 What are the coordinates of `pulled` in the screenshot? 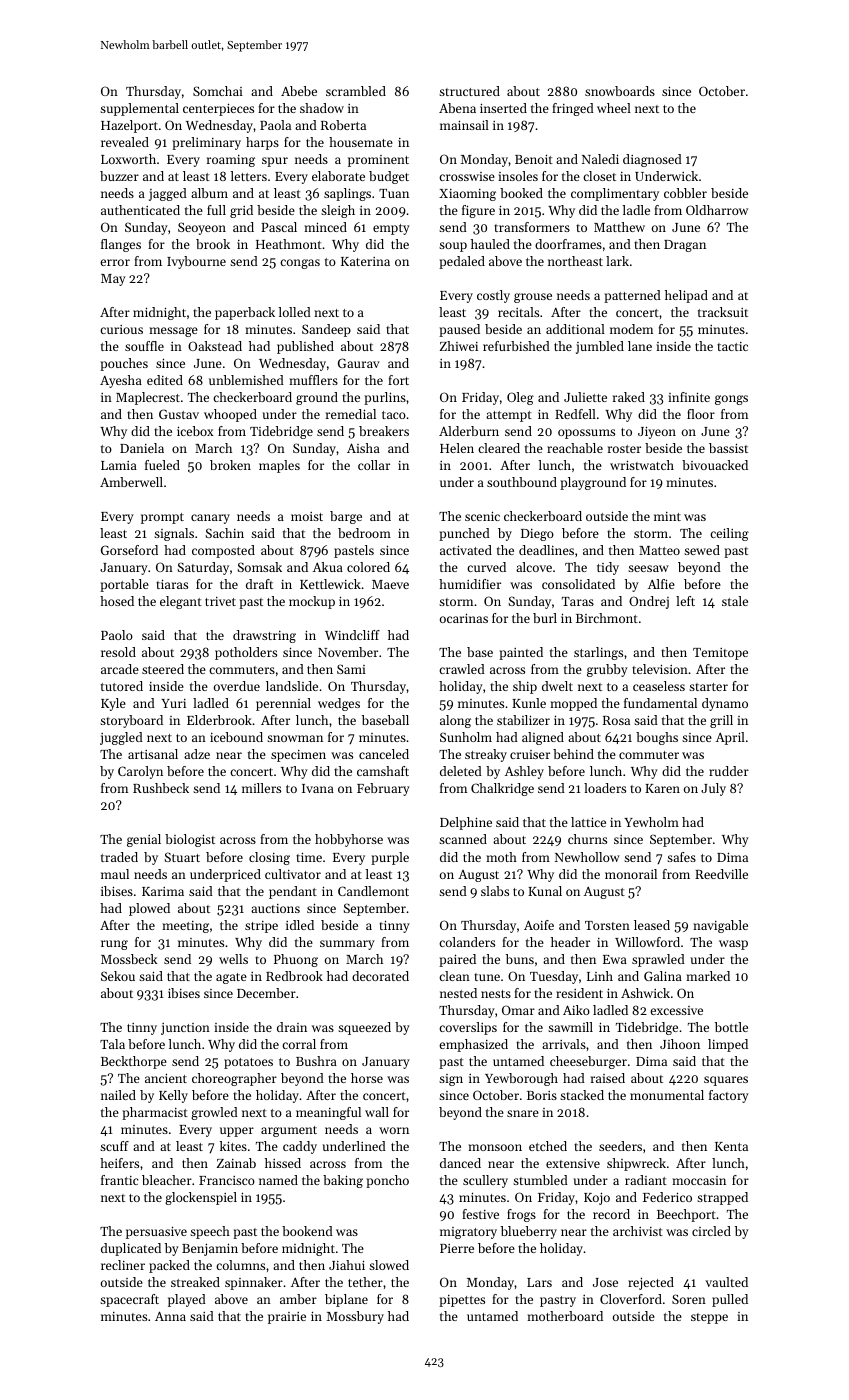 It's located at (730, 1300).
